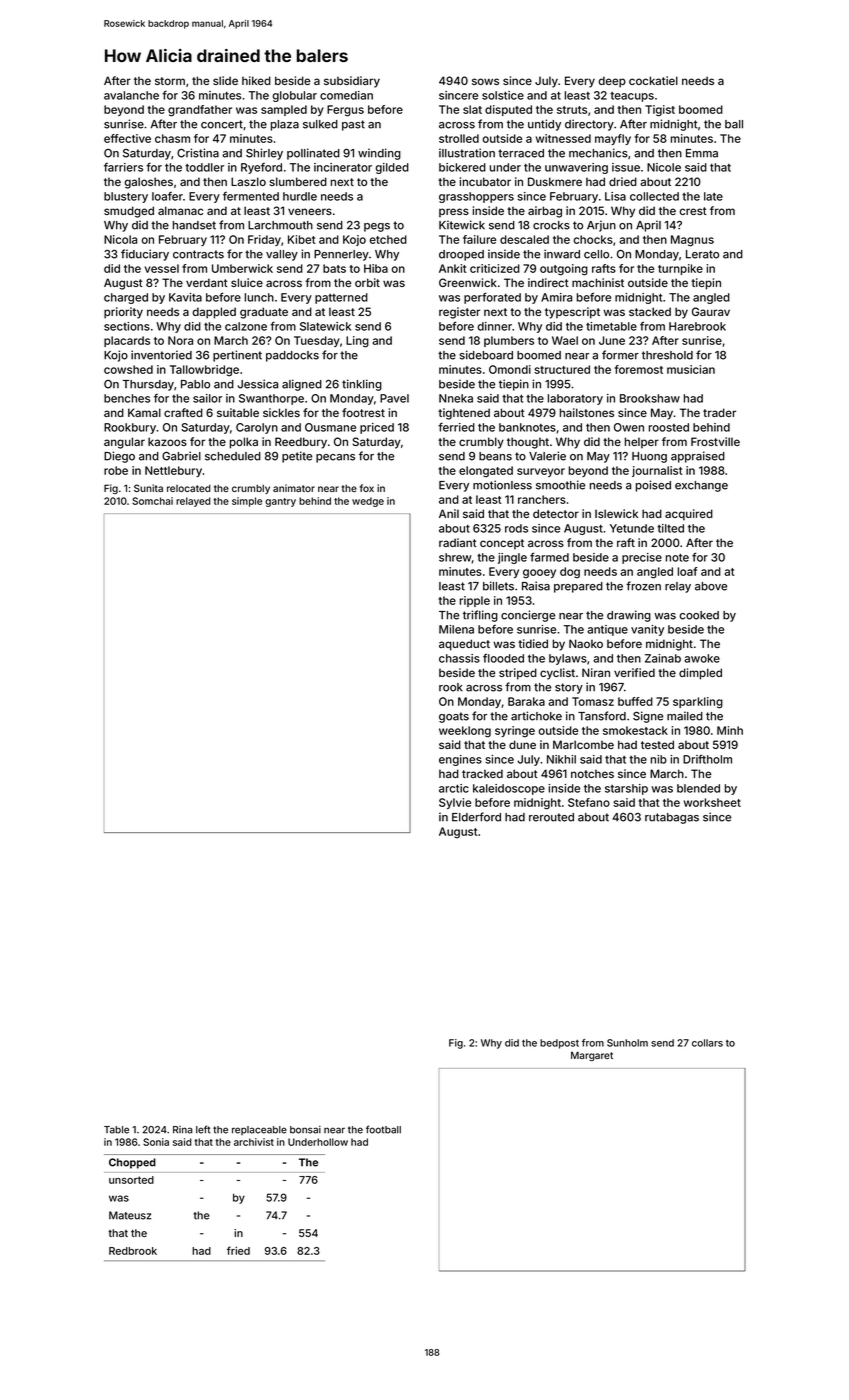 This screenshot has width=849, height=1400. What do you see at coordinates (161, 355) in the screenshot?
I see `inventoried` at bounding box center [161, 355].
